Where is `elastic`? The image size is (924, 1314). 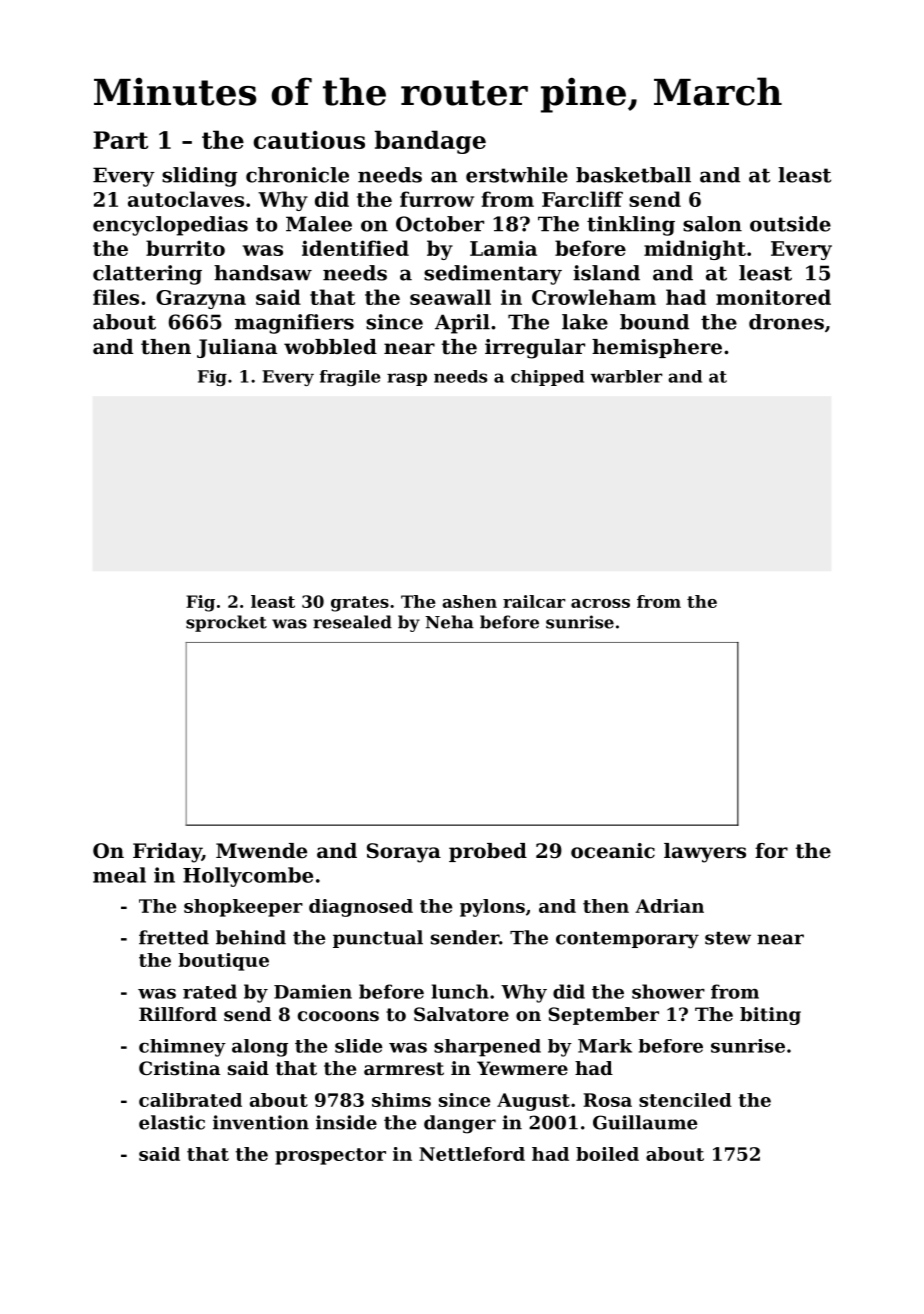 elastic is located at coordinates (172, 1122).
